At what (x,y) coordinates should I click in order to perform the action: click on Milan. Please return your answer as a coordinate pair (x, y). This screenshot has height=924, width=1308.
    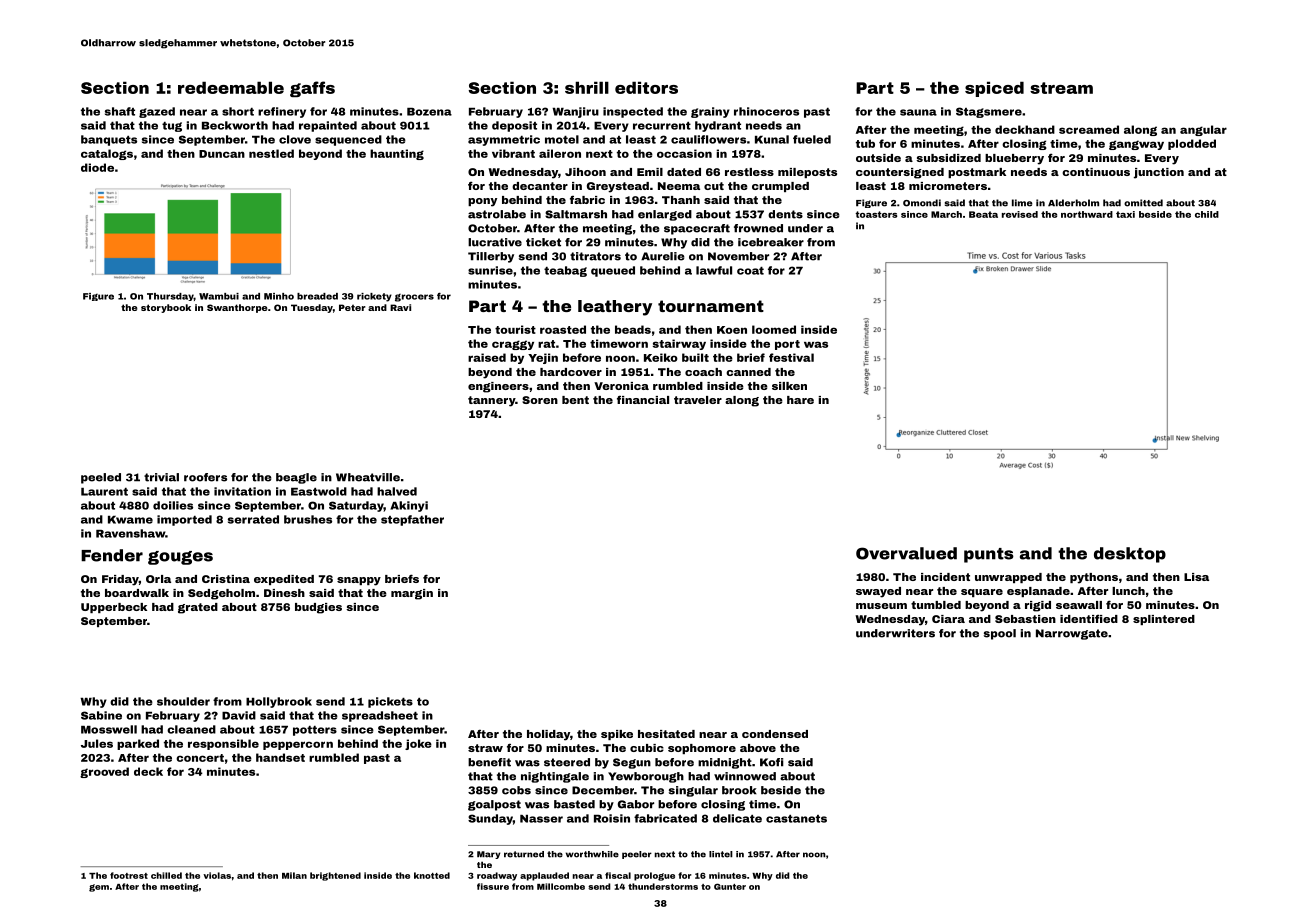
    Looking at the image, I should click on (294, 875).
